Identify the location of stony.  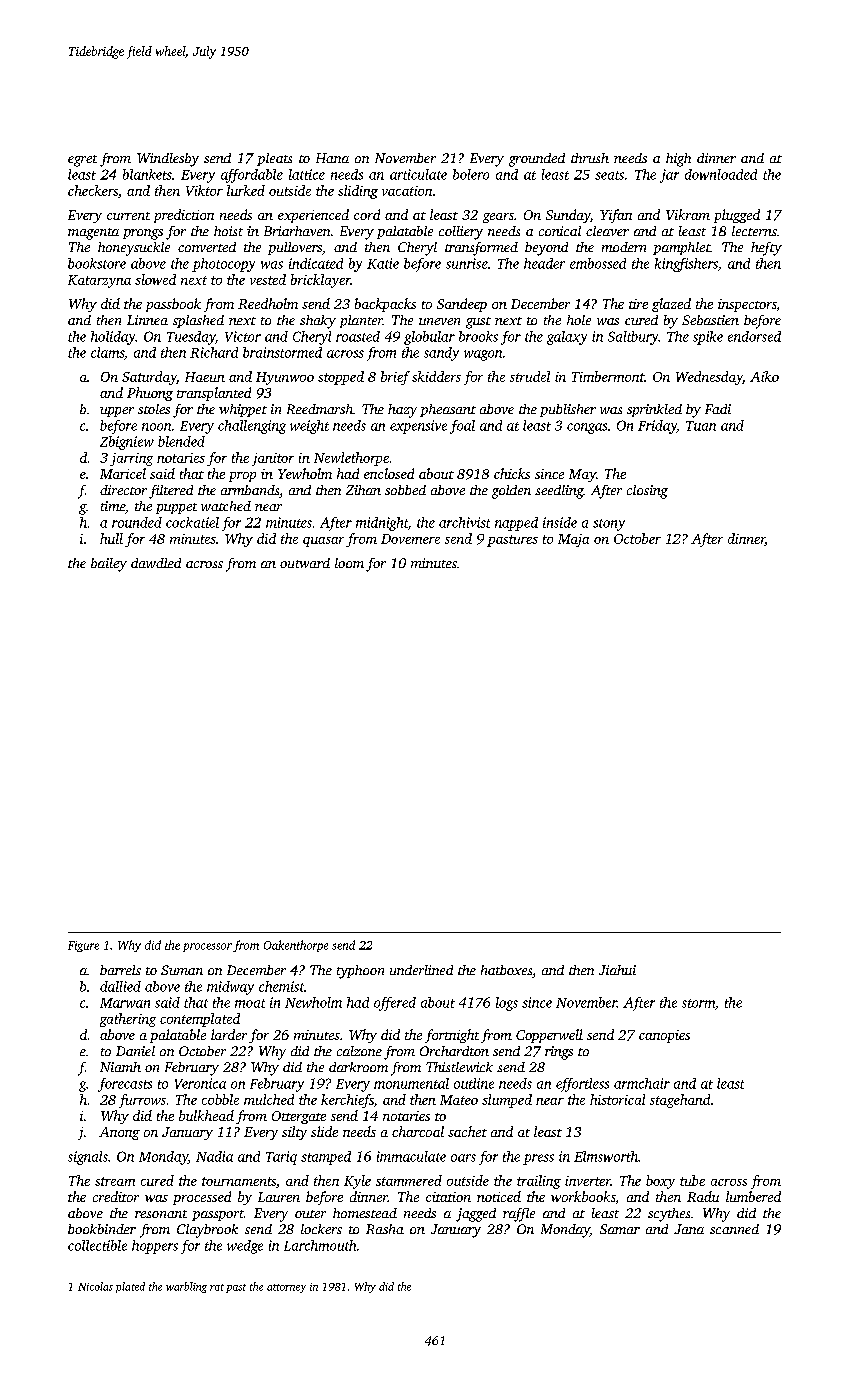
(609, 525).
